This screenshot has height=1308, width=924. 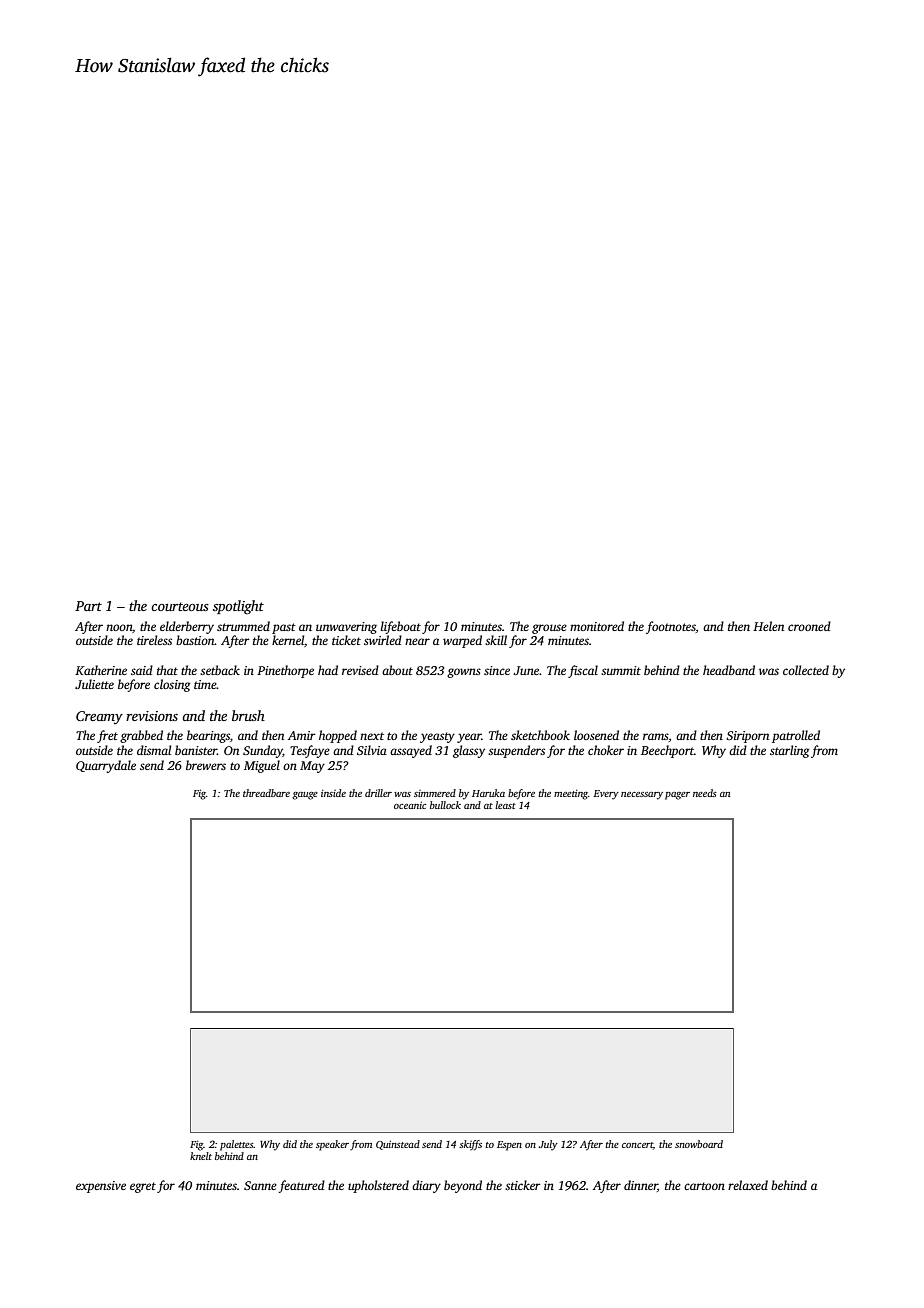 What do you see at coordinates (237, 1145) in the screenshot?
I see `palettes` at bounding box center [237, 1145].
